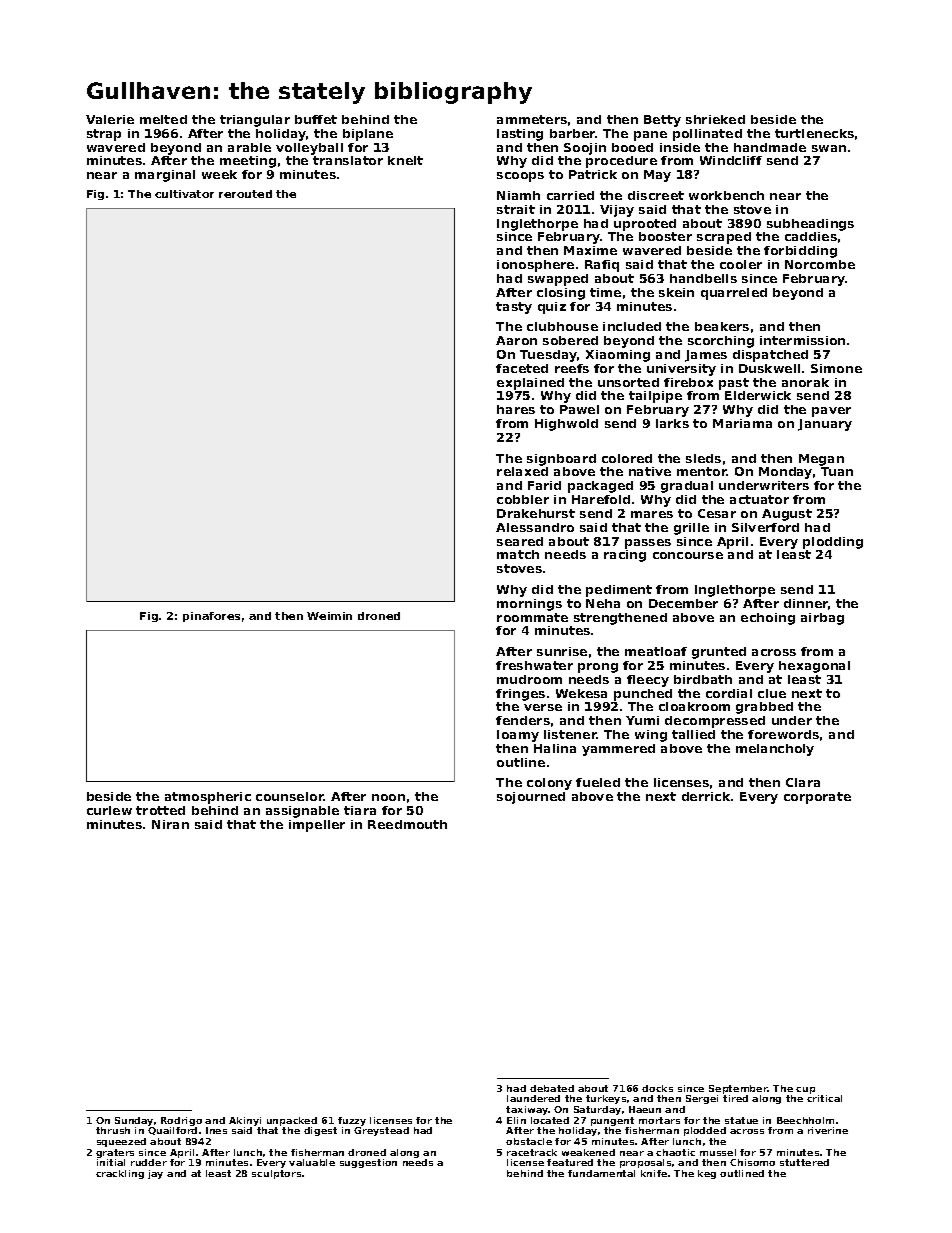  What do you see at coordinates (552, 1088) in the screenshot?
I see `debated` at bounding box center [552, 1088].
